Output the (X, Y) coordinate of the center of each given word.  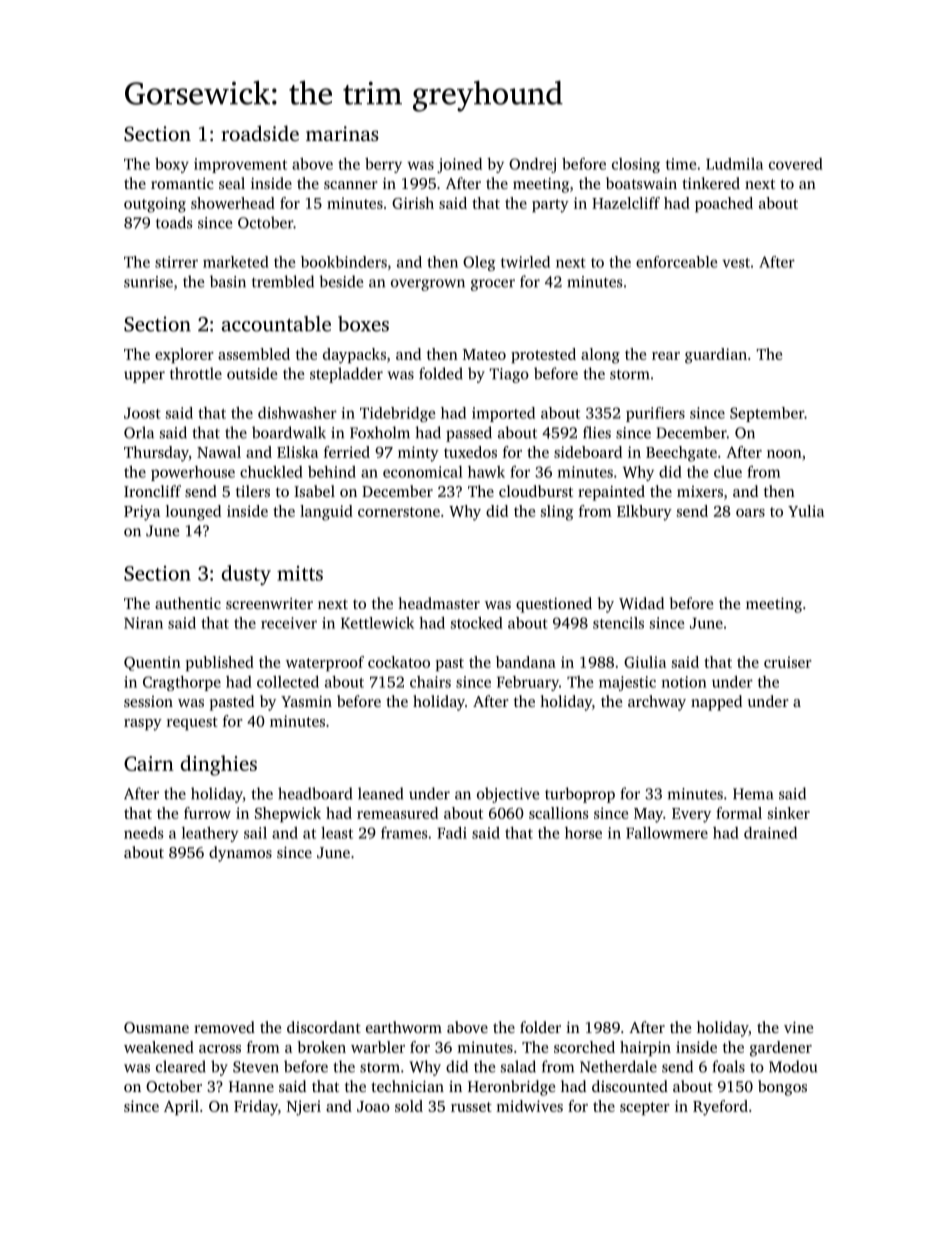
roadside (260, 133)
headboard (315, 793)
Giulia (645, 662)
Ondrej (532, 165)
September (767, 414)
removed (224, 1027)
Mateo (484, 354)
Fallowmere (667, 833)
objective (508, 795)
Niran (143, 623)
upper (144, 377)
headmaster (439, 603)
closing (636, 165)
